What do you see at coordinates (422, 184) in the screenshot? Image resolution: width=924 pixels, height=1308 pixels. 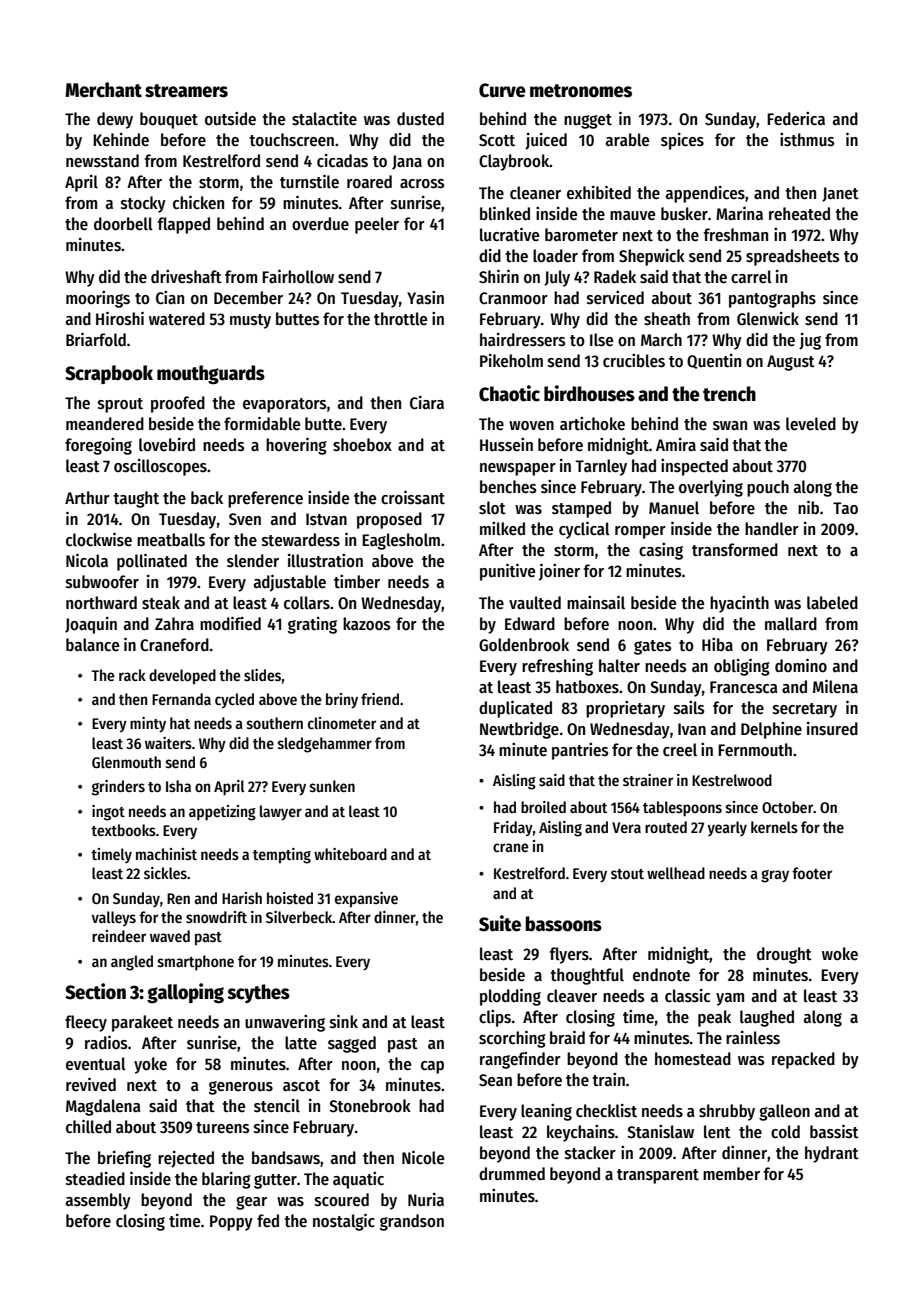 I see `across` at bounding box center [422, 184].
